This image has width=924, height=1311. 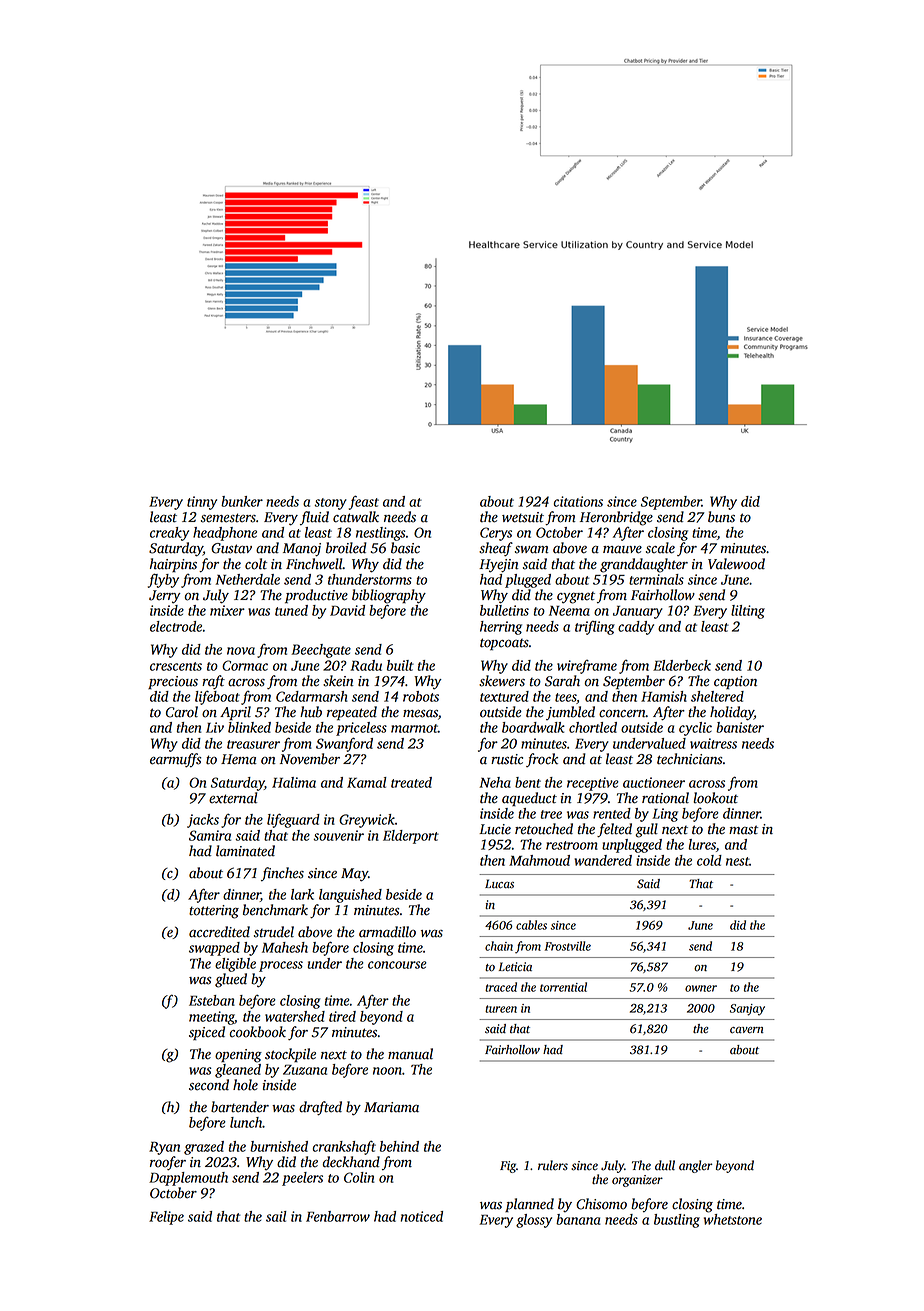 I want to click on scale, so click(x=660, y=548).
